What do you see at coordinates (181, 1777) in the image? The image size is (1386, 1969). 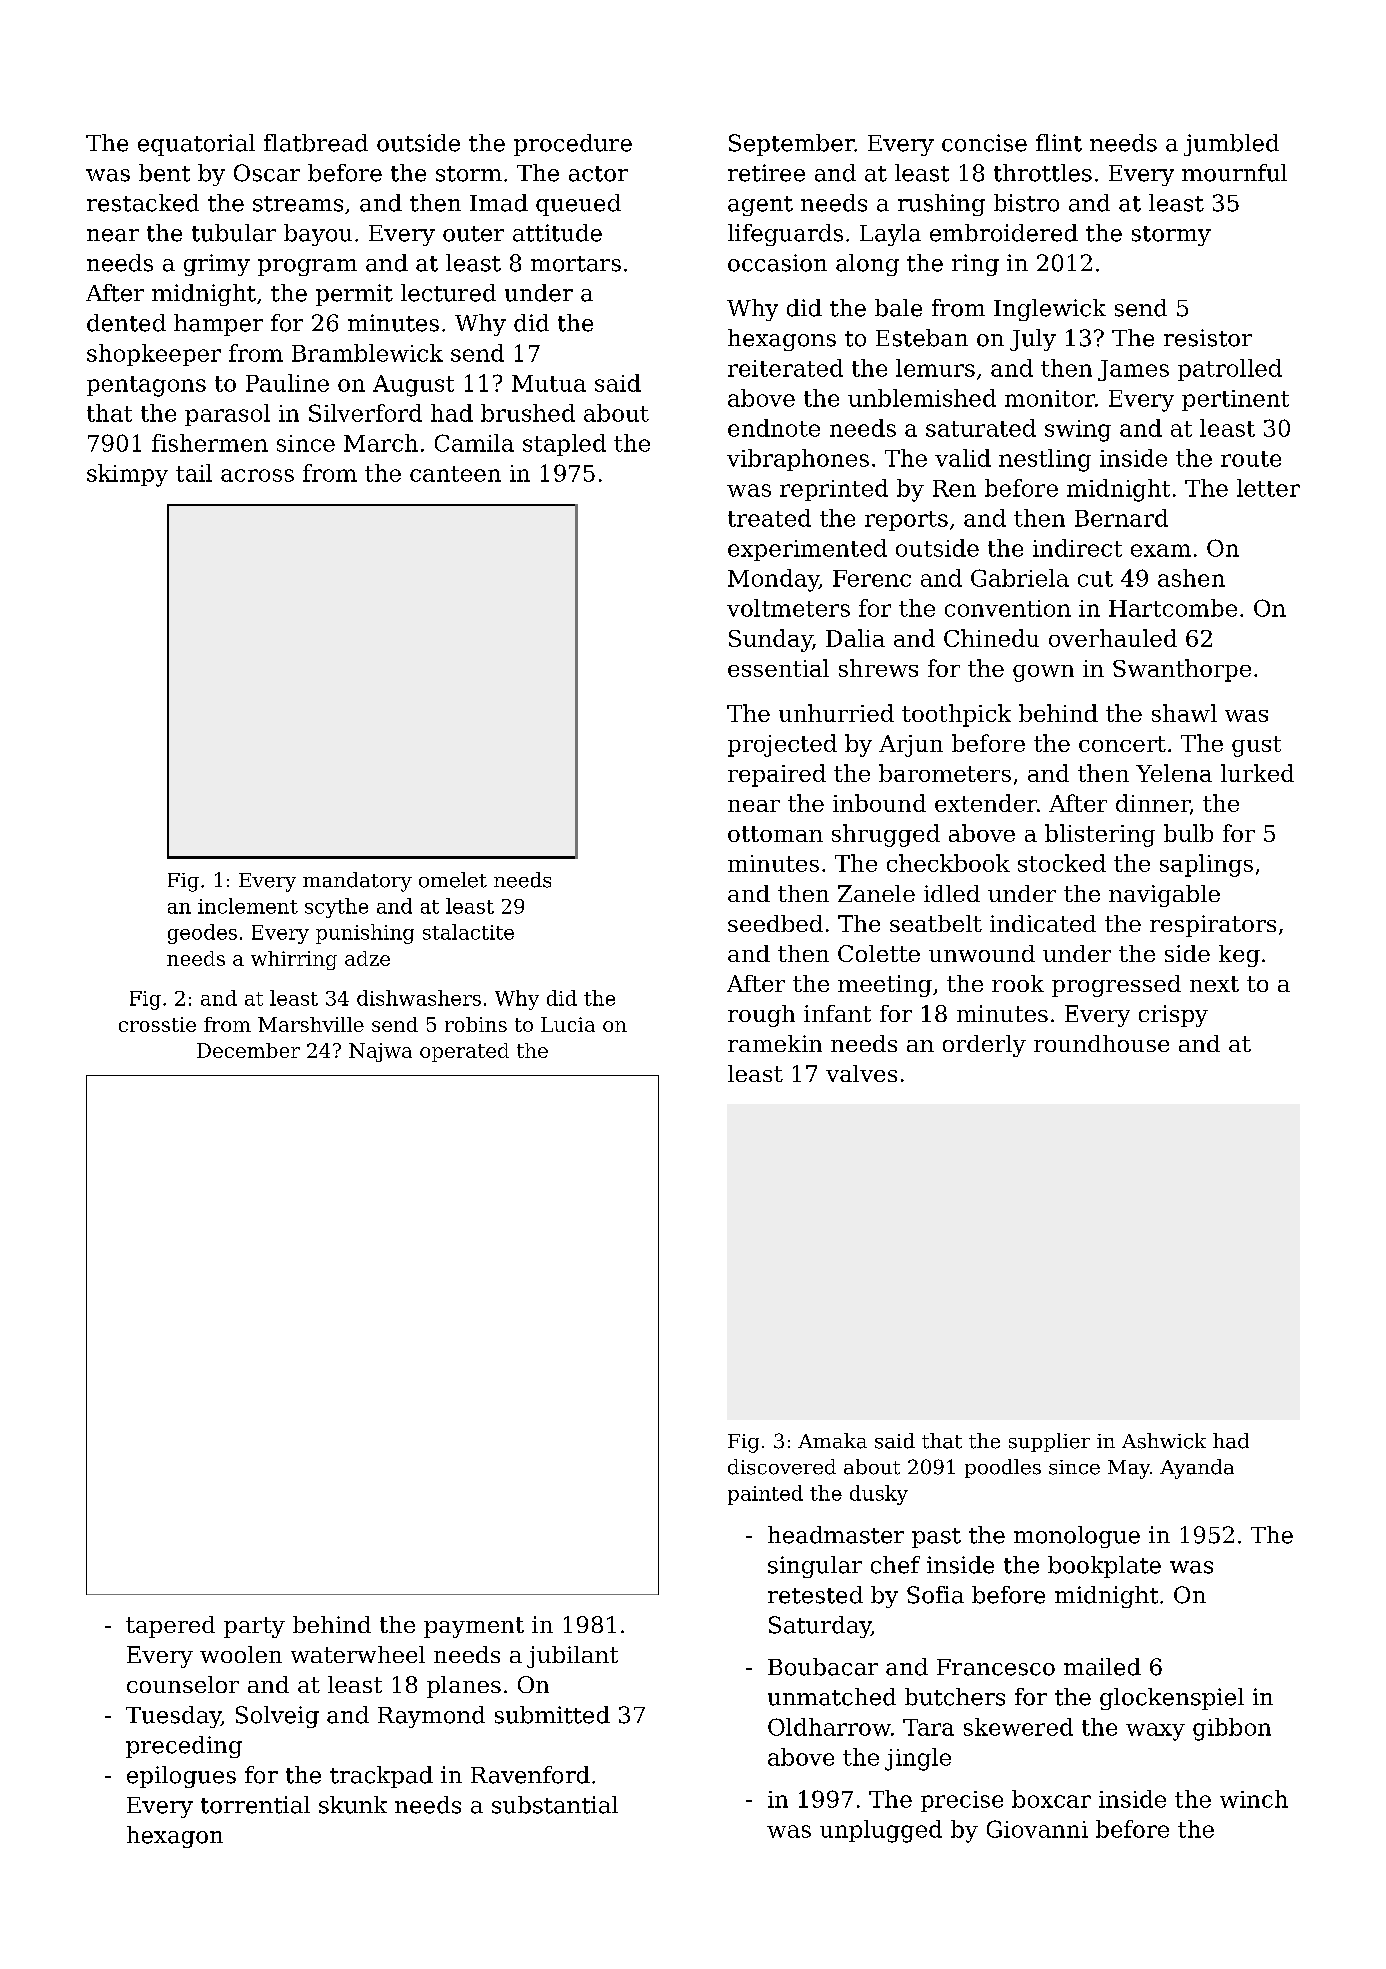 I see `epilogues` at bounding box center [181, 1777].
